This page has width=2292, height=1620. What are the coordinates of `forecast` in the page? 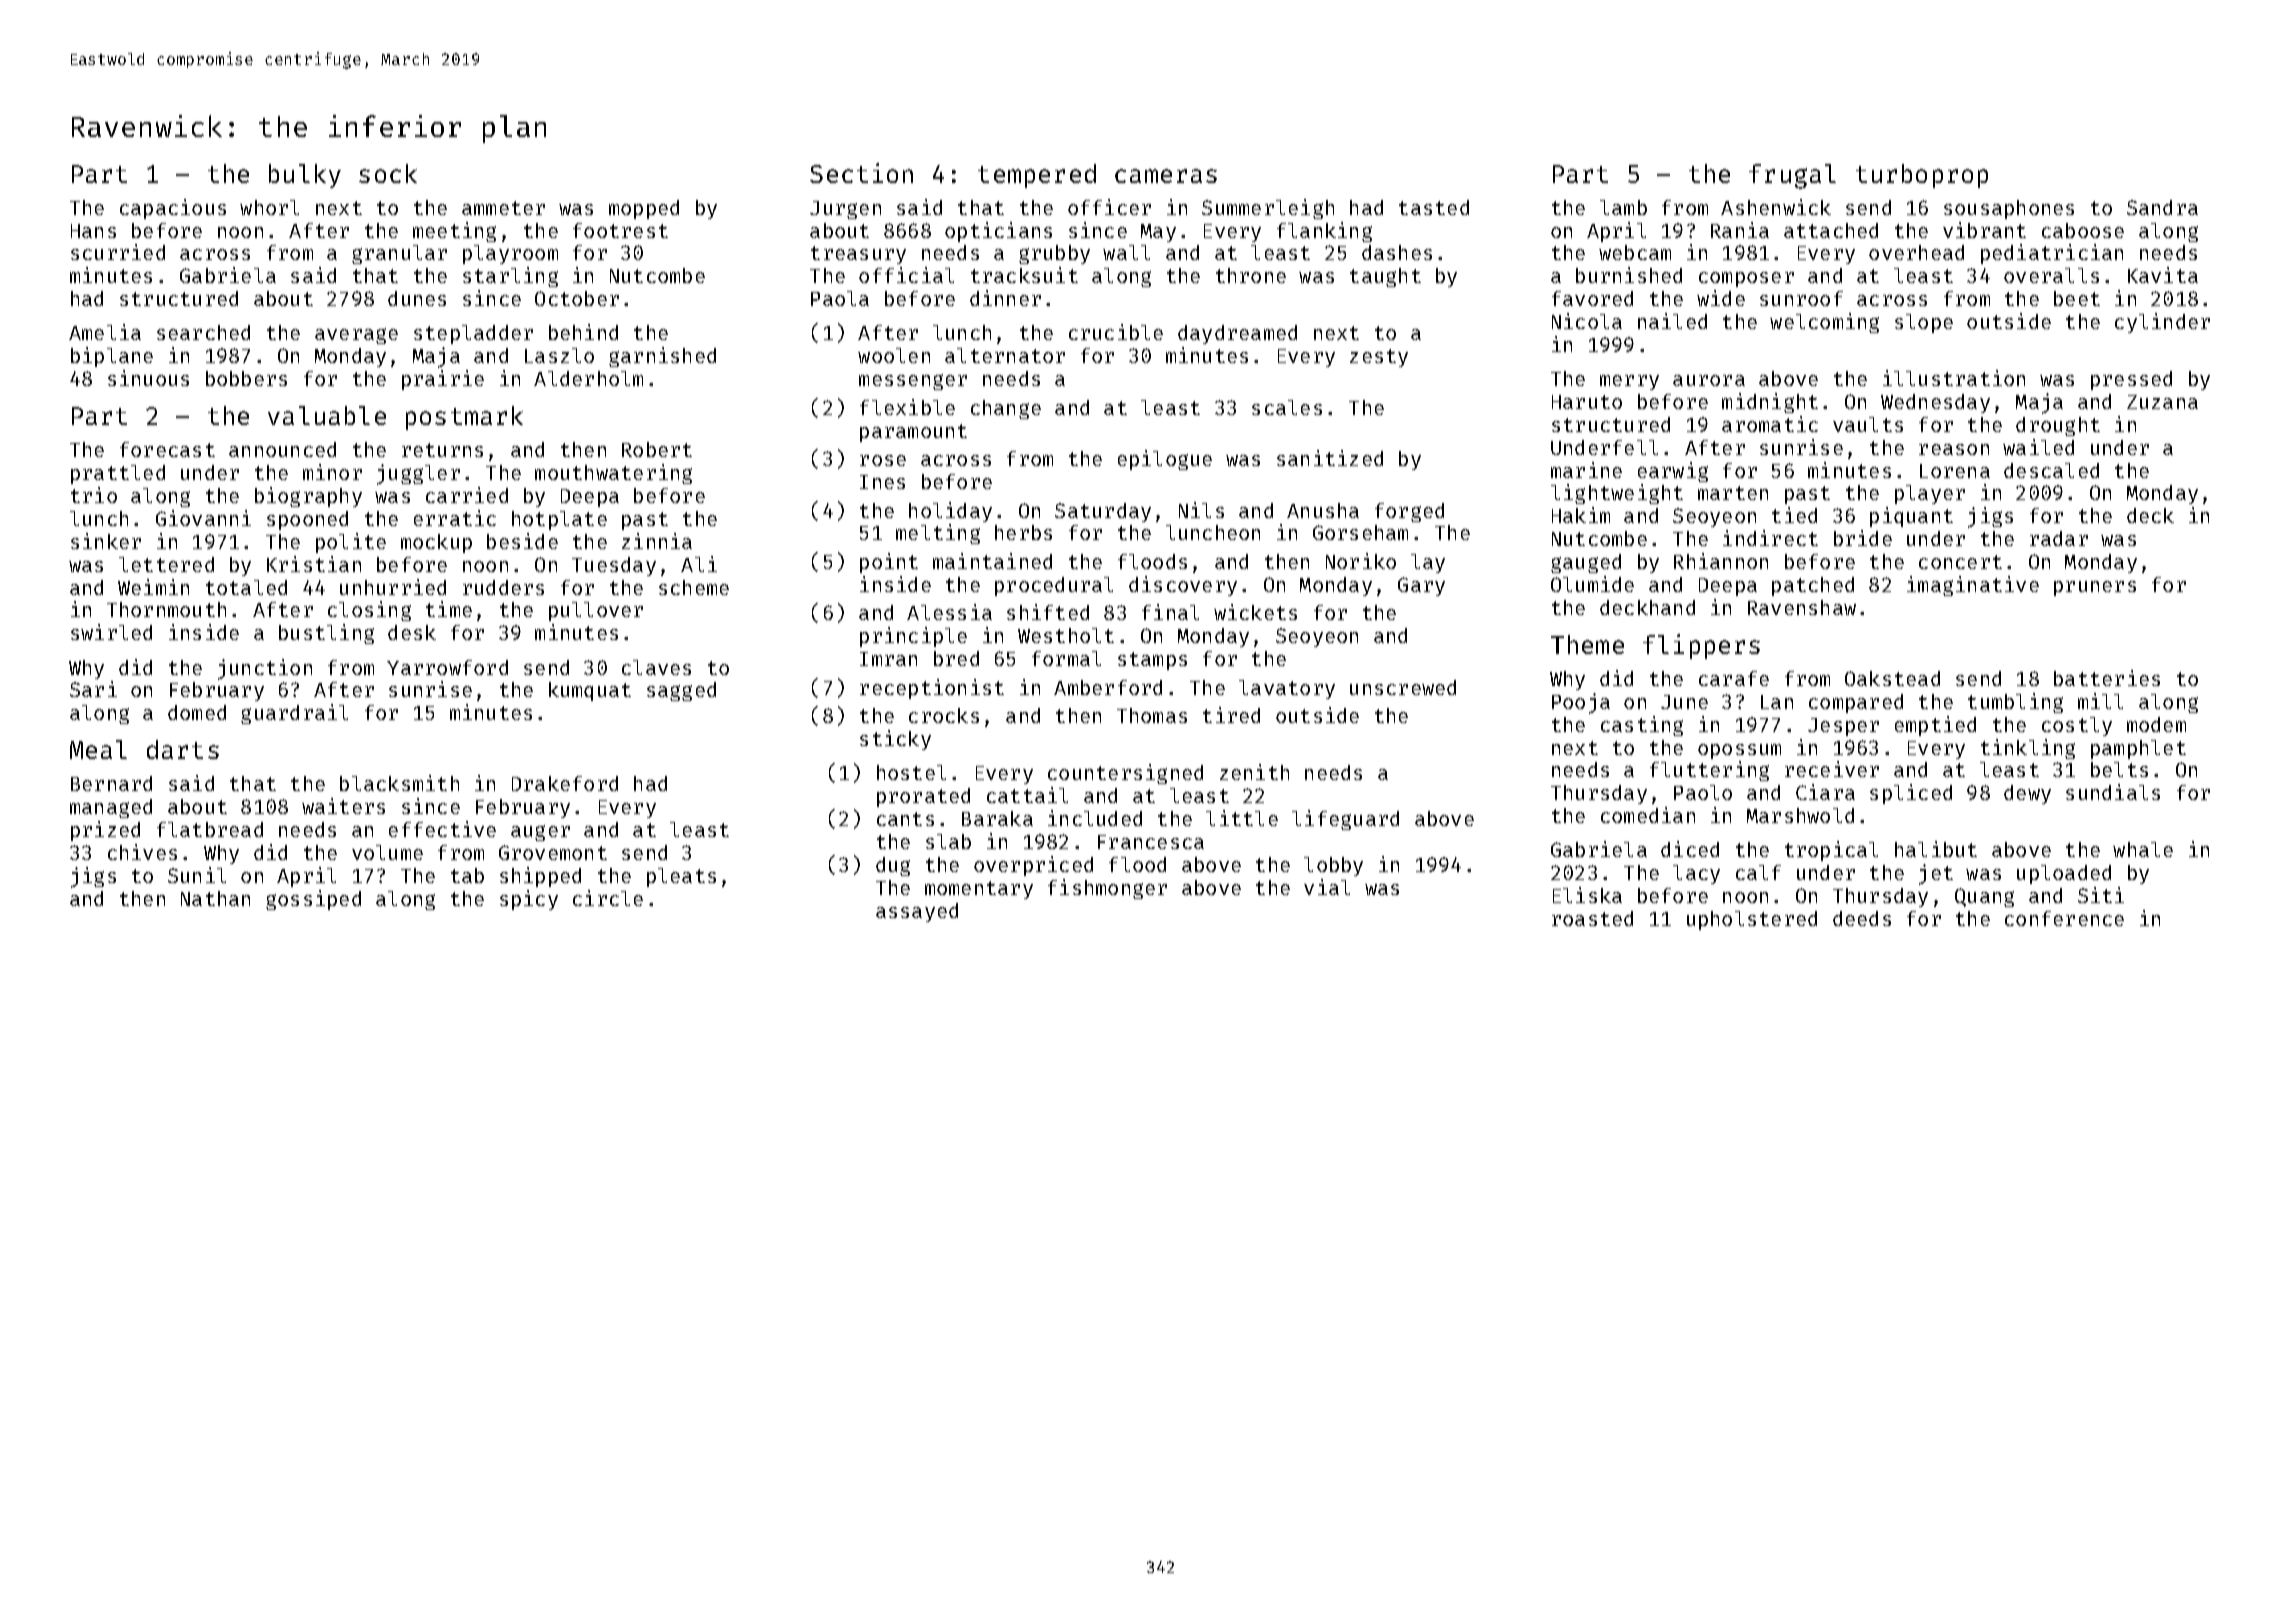 It's located at (167, 449).
